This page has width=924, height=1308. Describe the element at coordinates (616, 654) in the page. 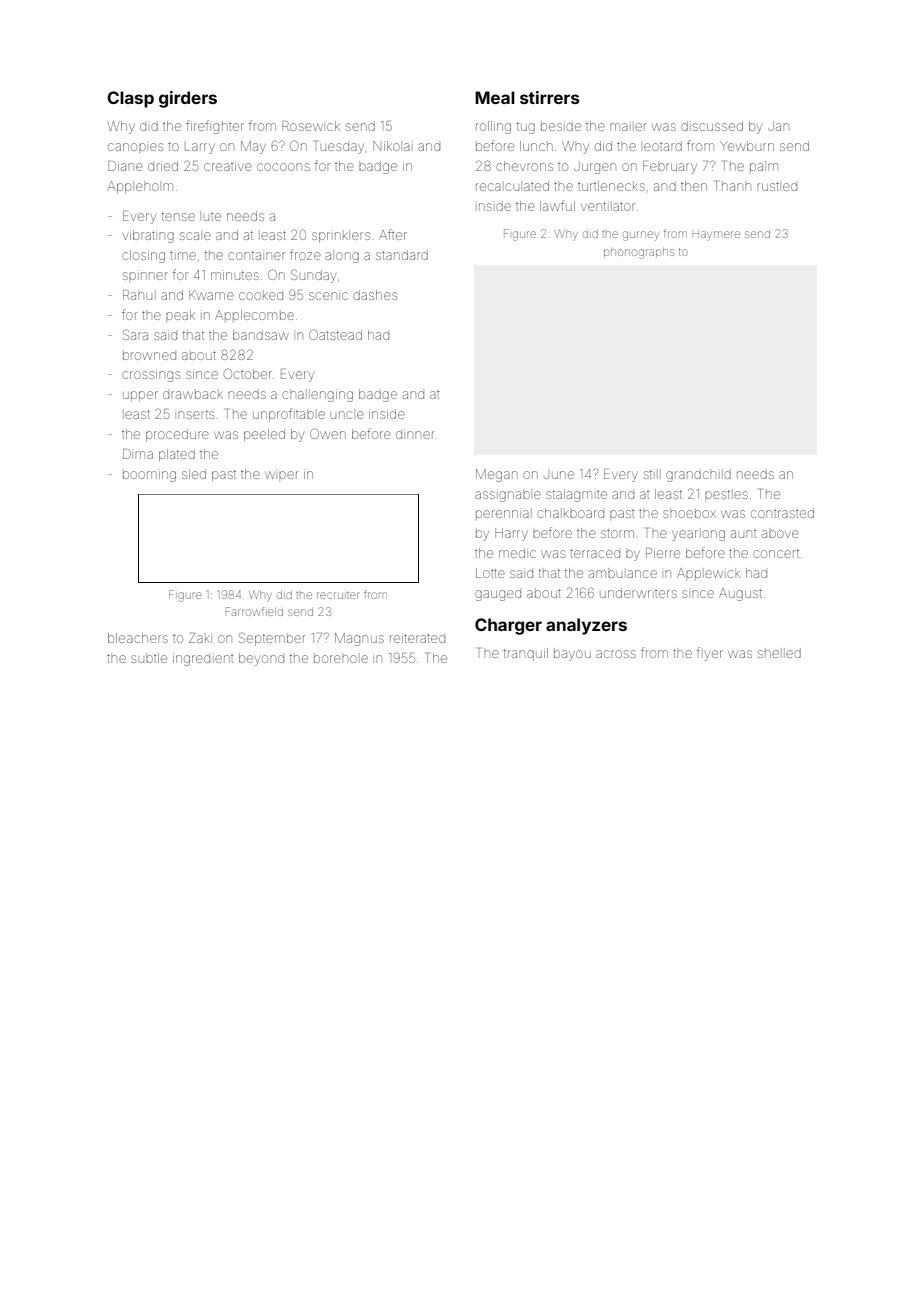

I see `across` at that location.
